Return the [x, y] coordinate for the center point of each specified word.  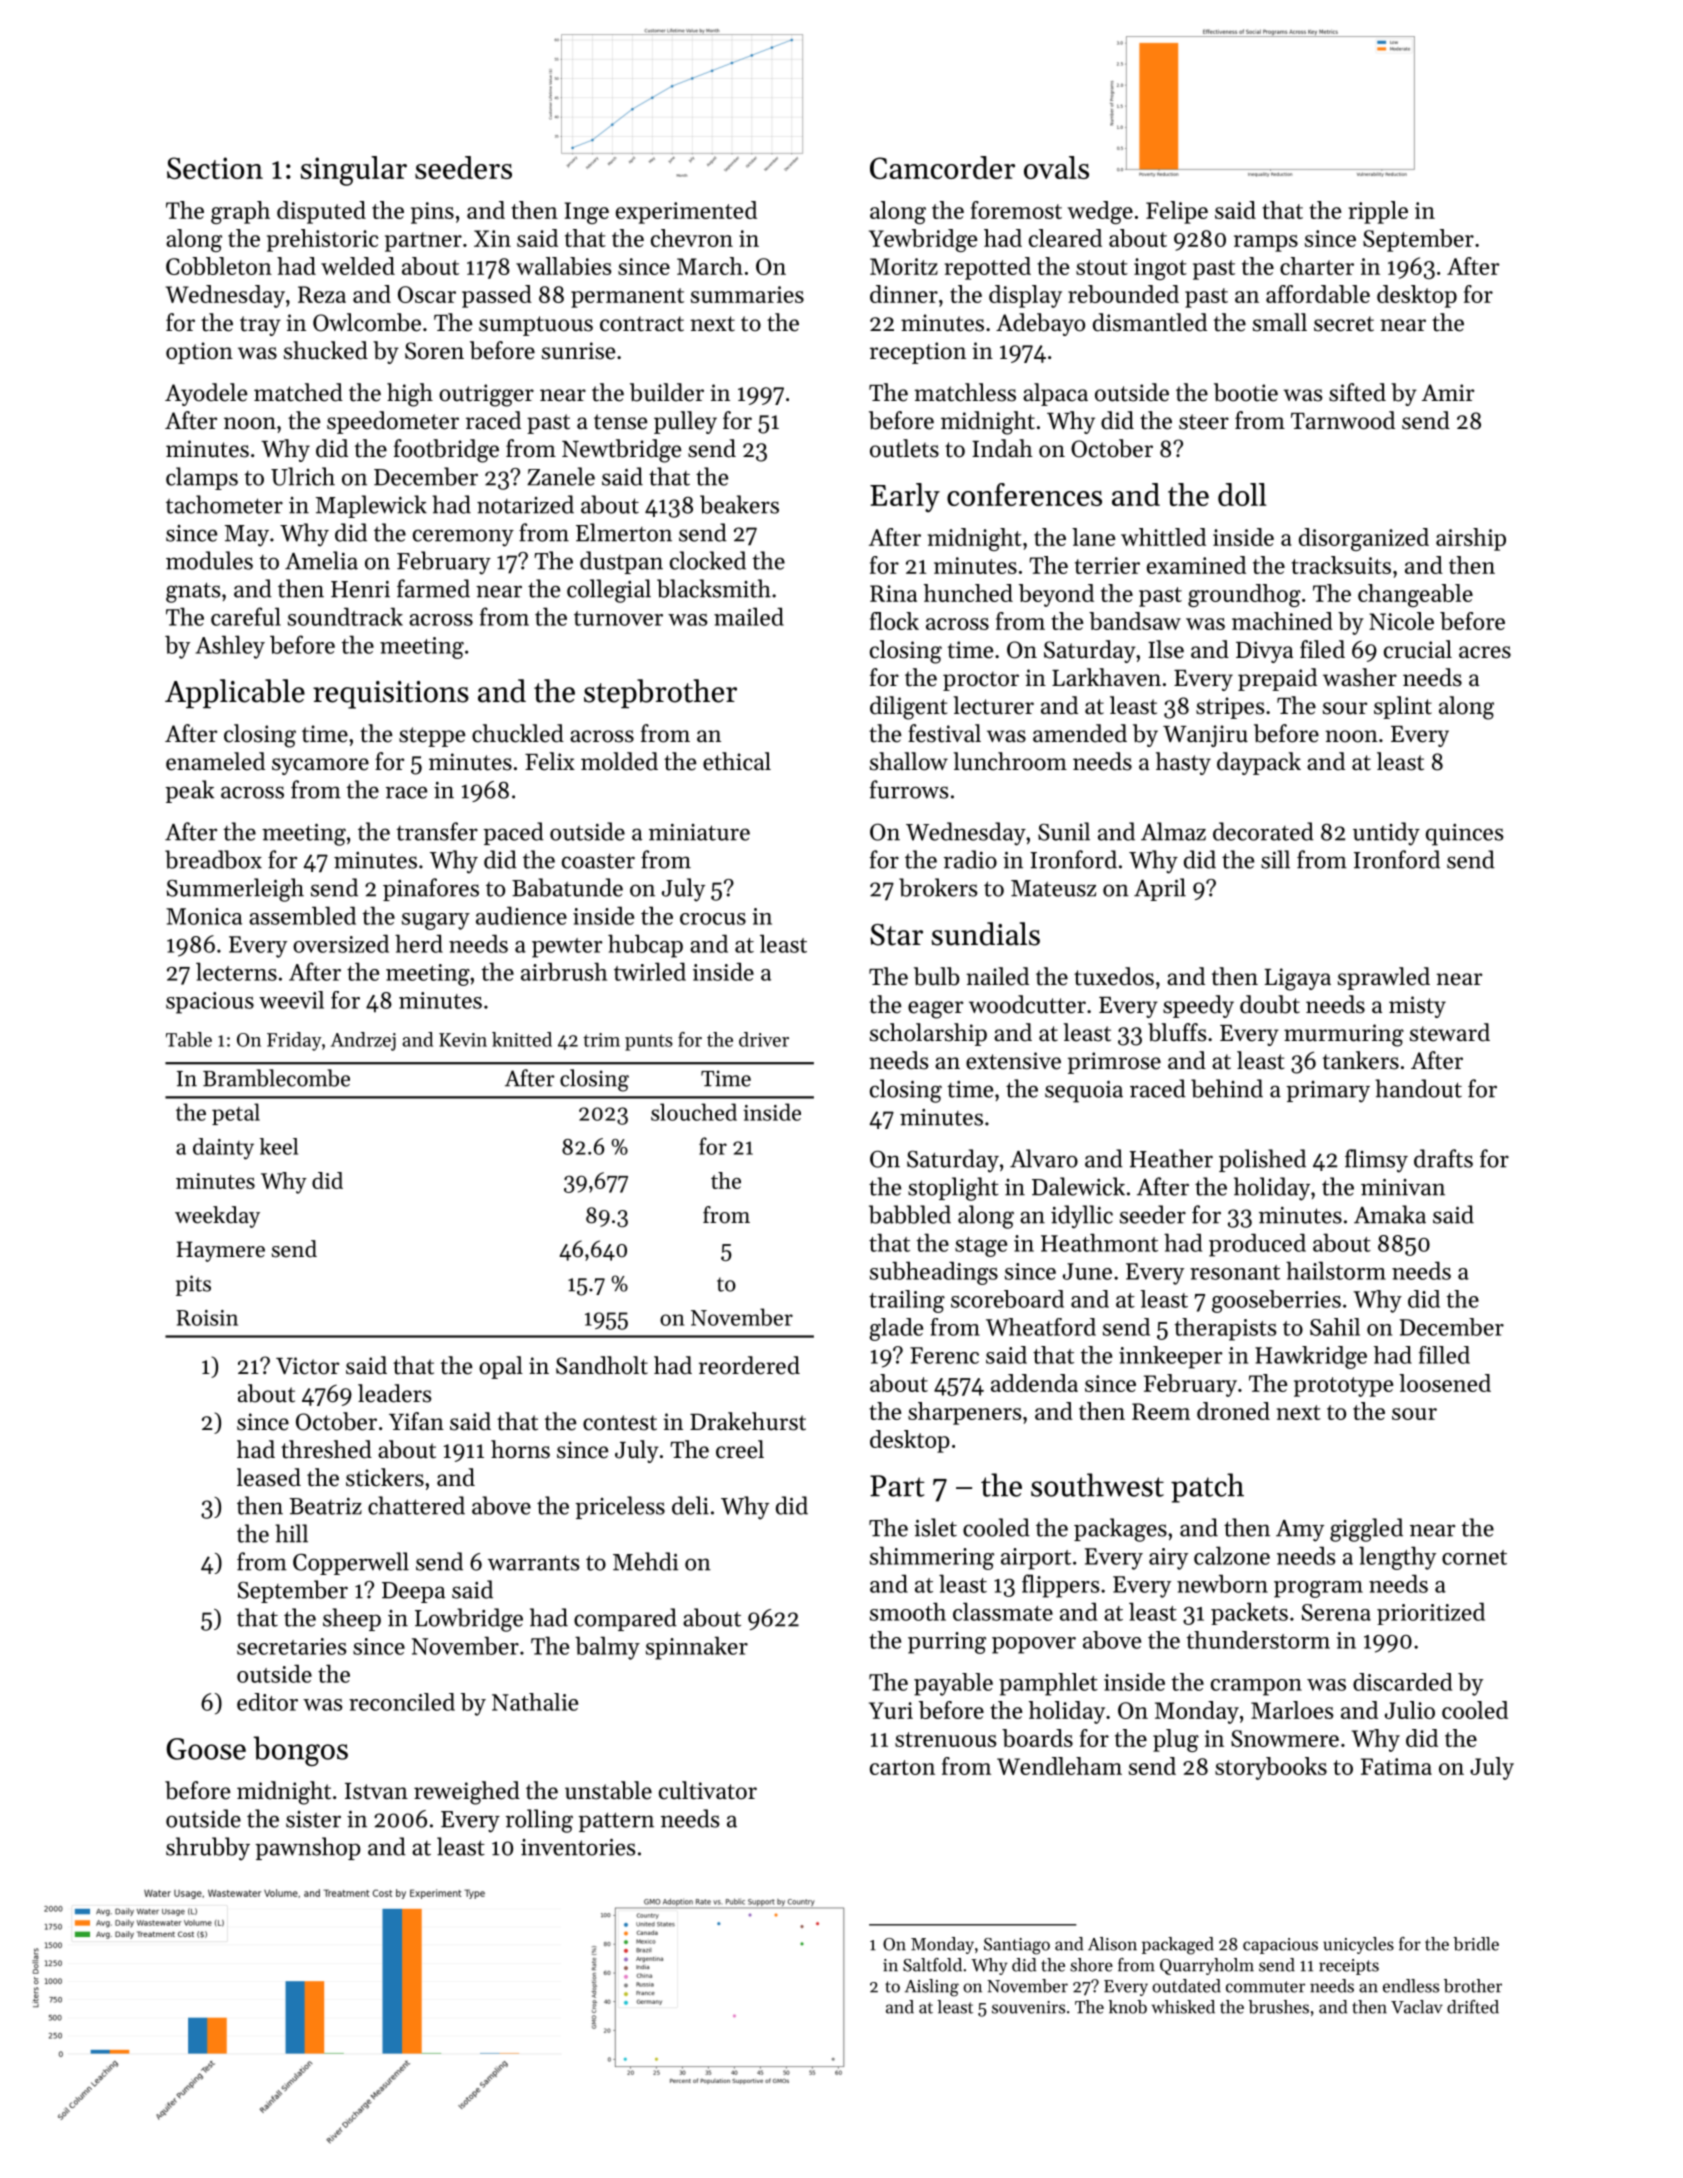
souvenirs [1028, 2007]
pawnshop [308, 1848]
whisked [1183, 2007]
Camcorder [942, 167]
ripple [1378, 212]
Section [215, 168]
